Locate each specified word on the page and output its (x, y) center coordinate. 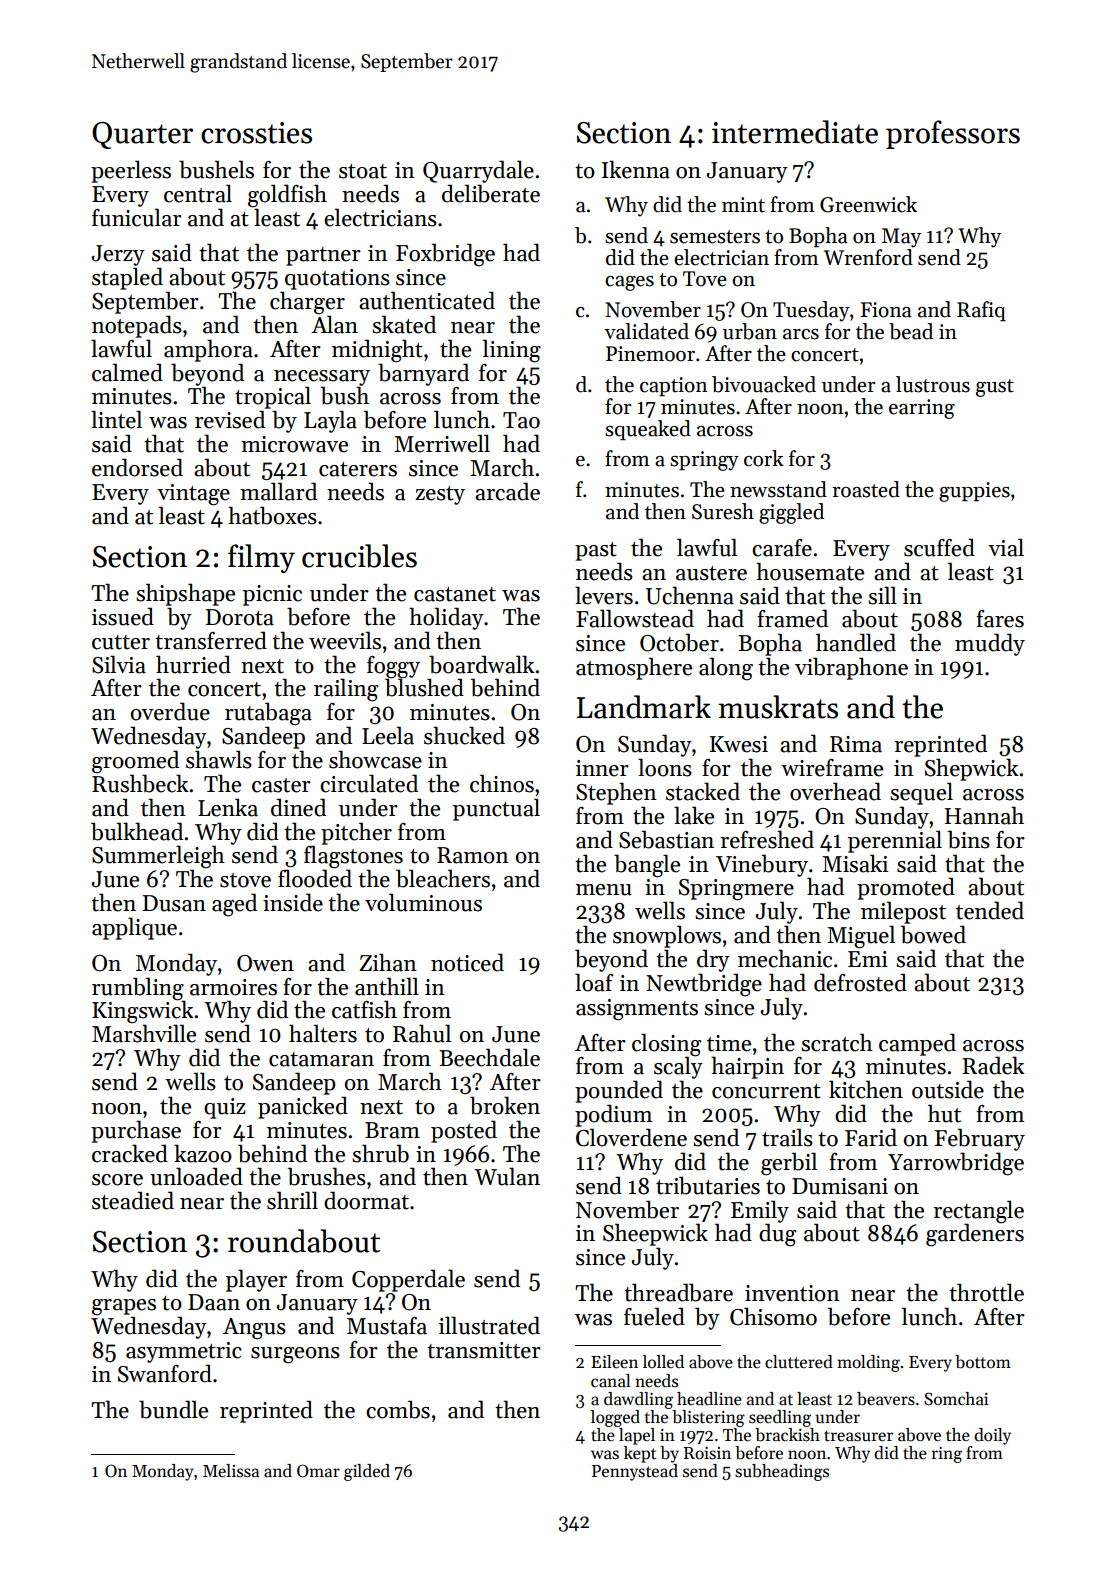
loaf (594, 982)
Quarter (142, 135)
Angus (254, 1329)
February (980, 1139)
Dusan (174, 903)
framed (792, 618)
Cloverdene (631, 1137)
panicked (303, 1107)
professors (953, 134)
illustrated (489, 1325)
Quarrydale (478, 171)
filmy (261, 558)
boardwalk (482, 664)
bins (969, 839)
